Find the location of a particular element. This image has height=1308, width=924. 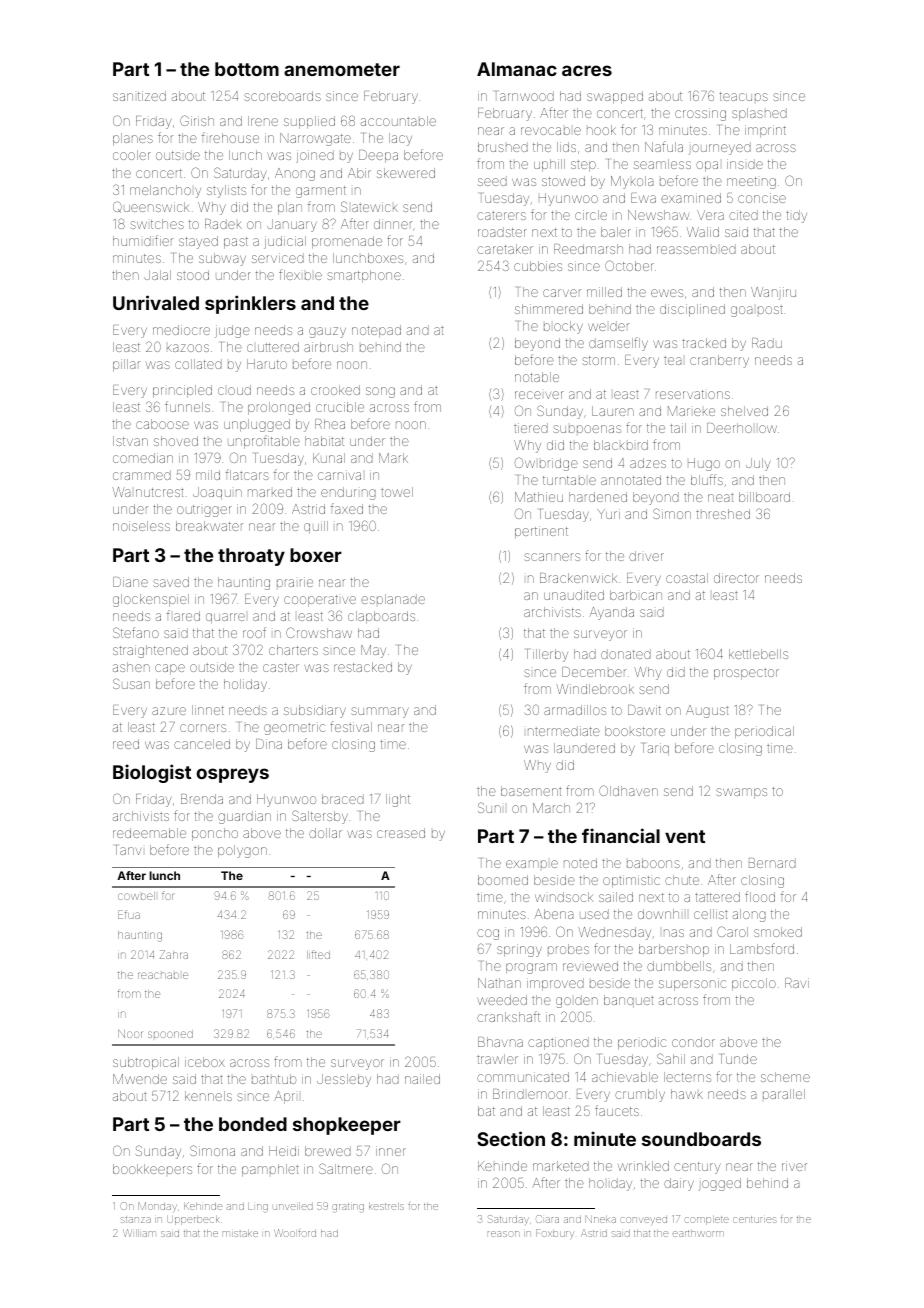

song is located at coordinates (380, 392).
